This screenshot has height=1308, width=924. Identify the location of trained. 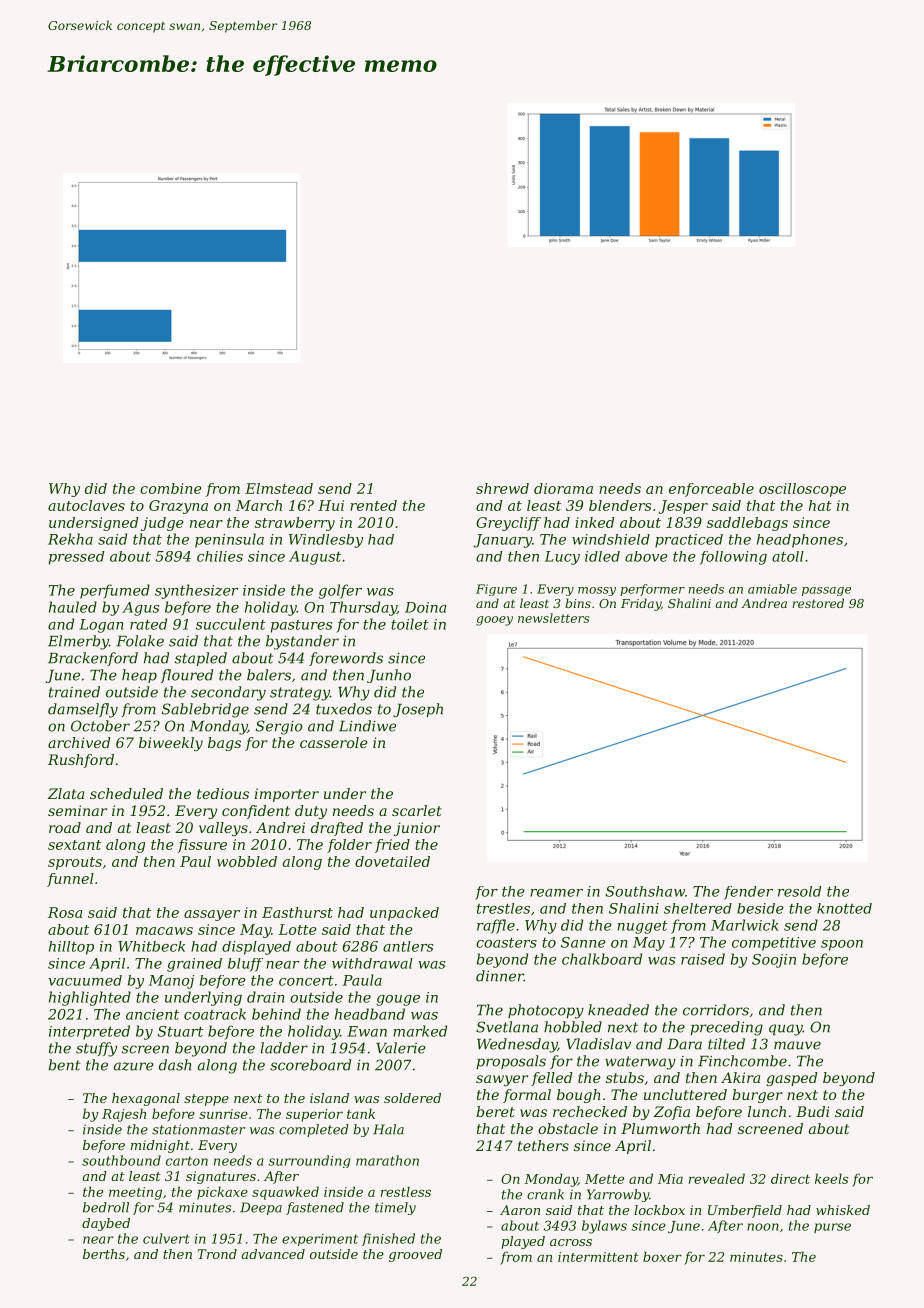
(74, 692).
